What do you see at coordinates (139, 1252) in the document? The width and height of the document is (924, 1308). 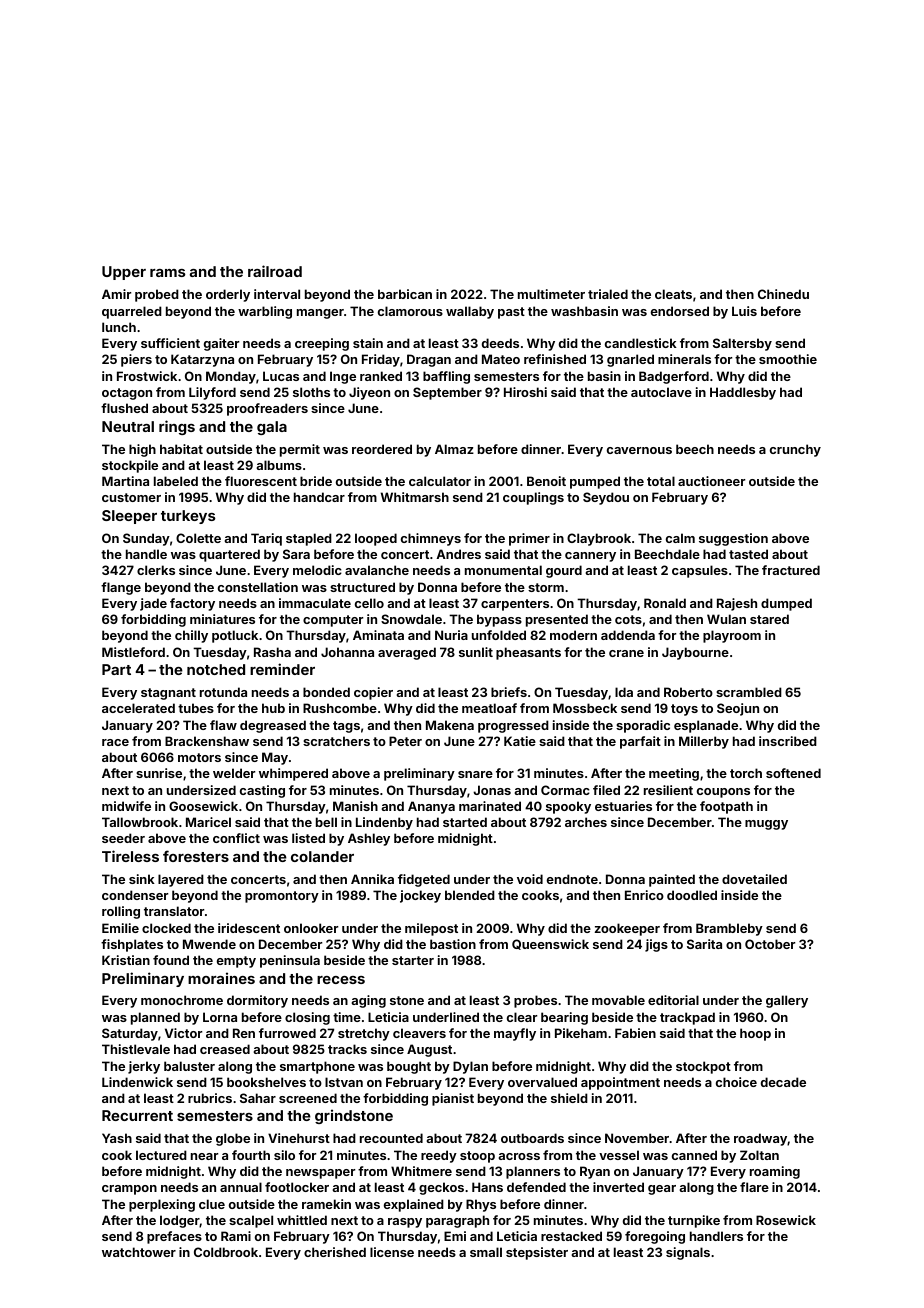 I see `watchtower` at bounding box center [139, 1252].
